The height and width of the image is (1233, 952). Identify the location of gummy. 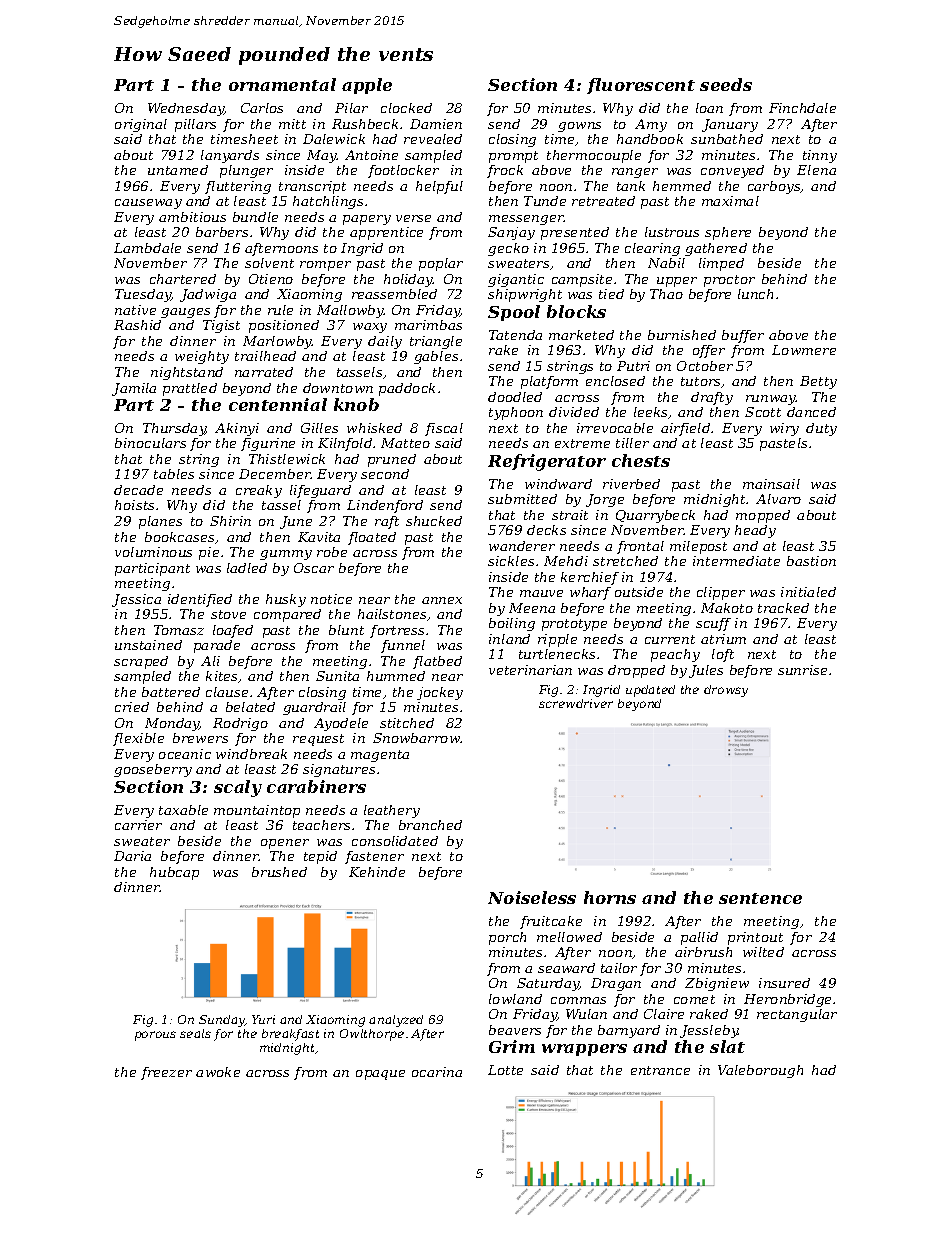
(286, 555).
